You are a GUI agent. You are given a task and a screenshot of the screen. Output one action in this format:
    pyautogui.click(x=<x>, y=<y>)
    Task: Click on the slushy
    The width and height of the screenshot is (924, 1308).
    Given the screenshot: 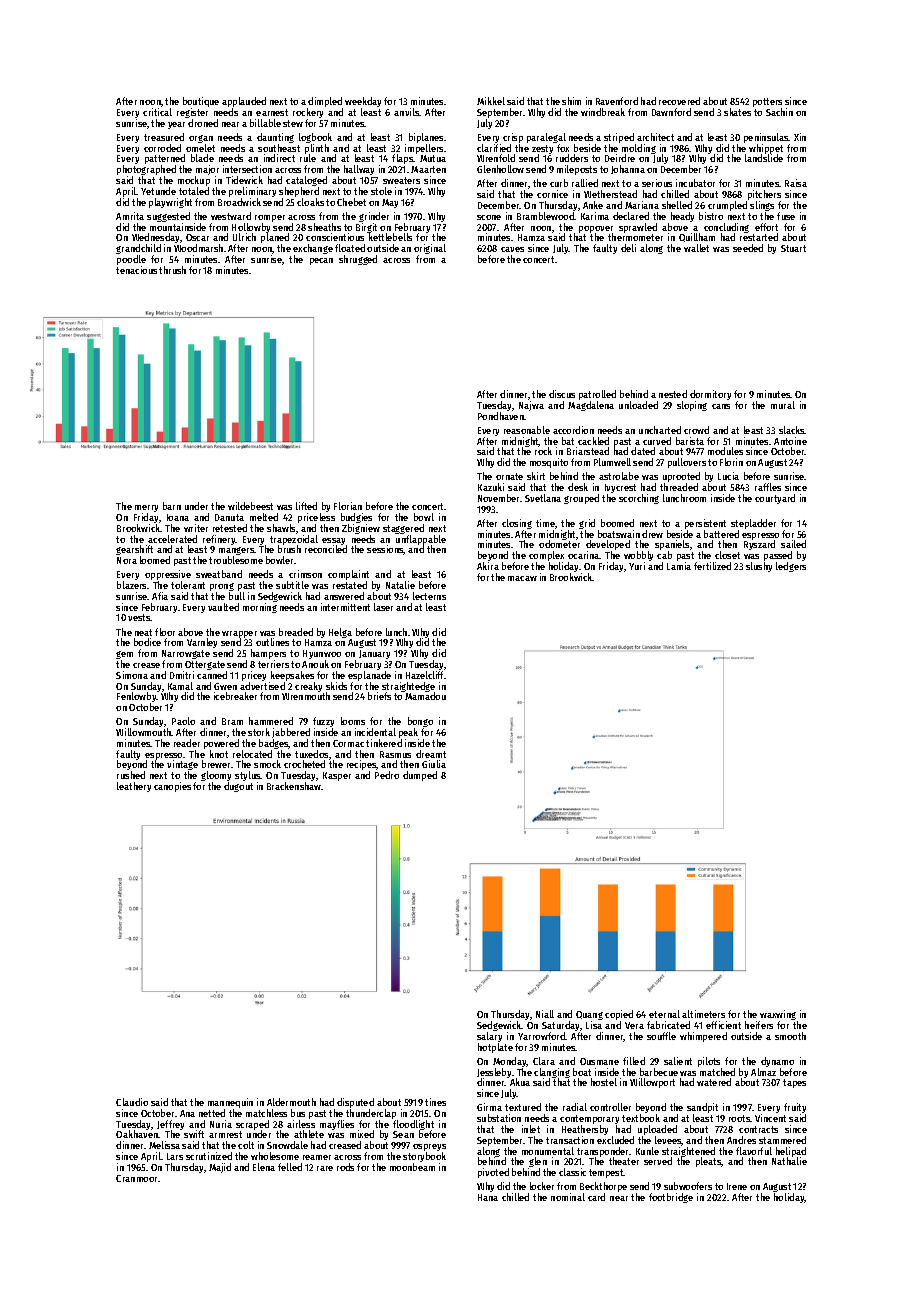 What is the action you would take?
    pyautogui.click(x=759, y=567)
